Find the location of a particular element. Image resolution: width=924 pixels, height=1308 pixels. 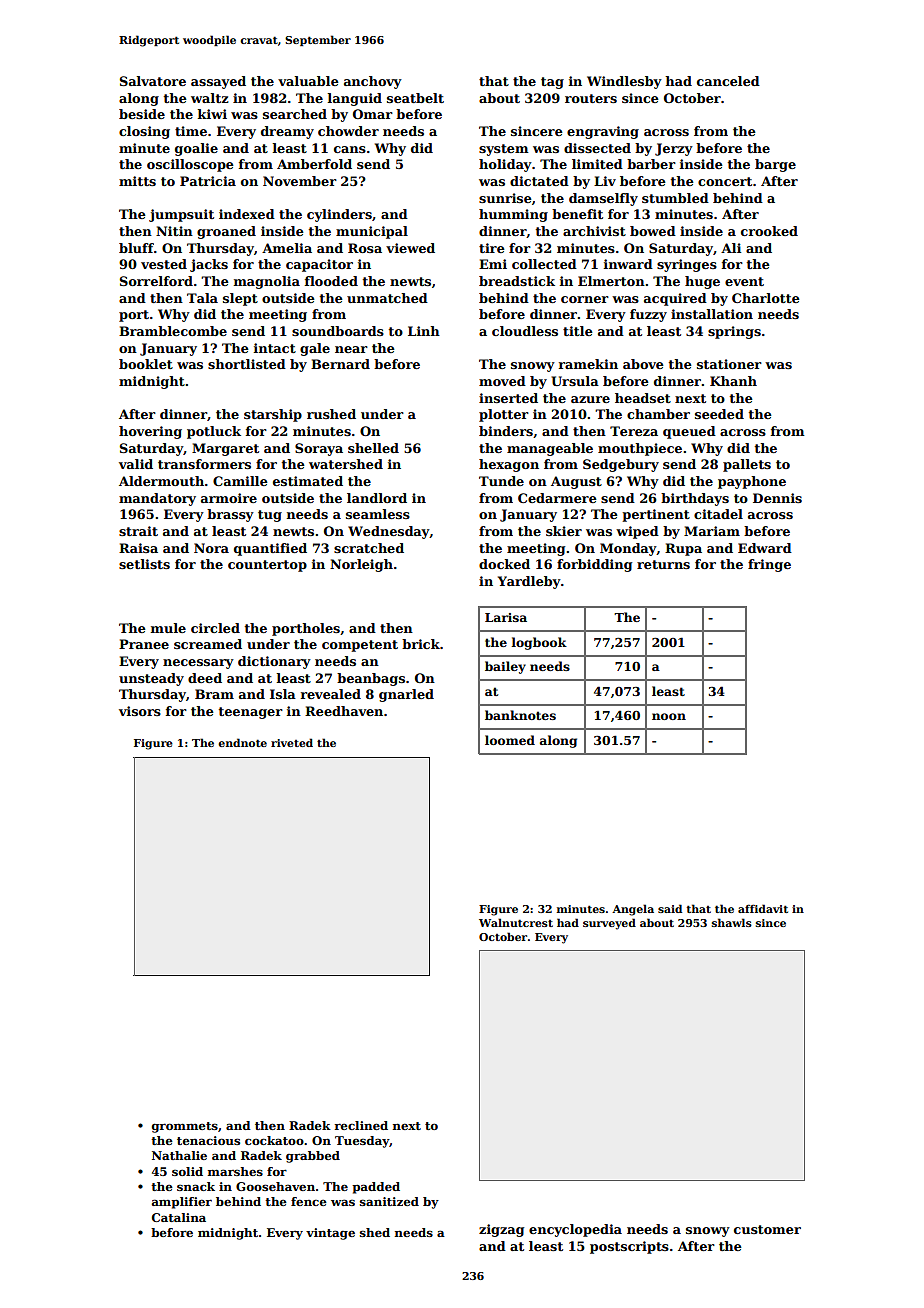

acquired is located at coordinates (675, 299).
